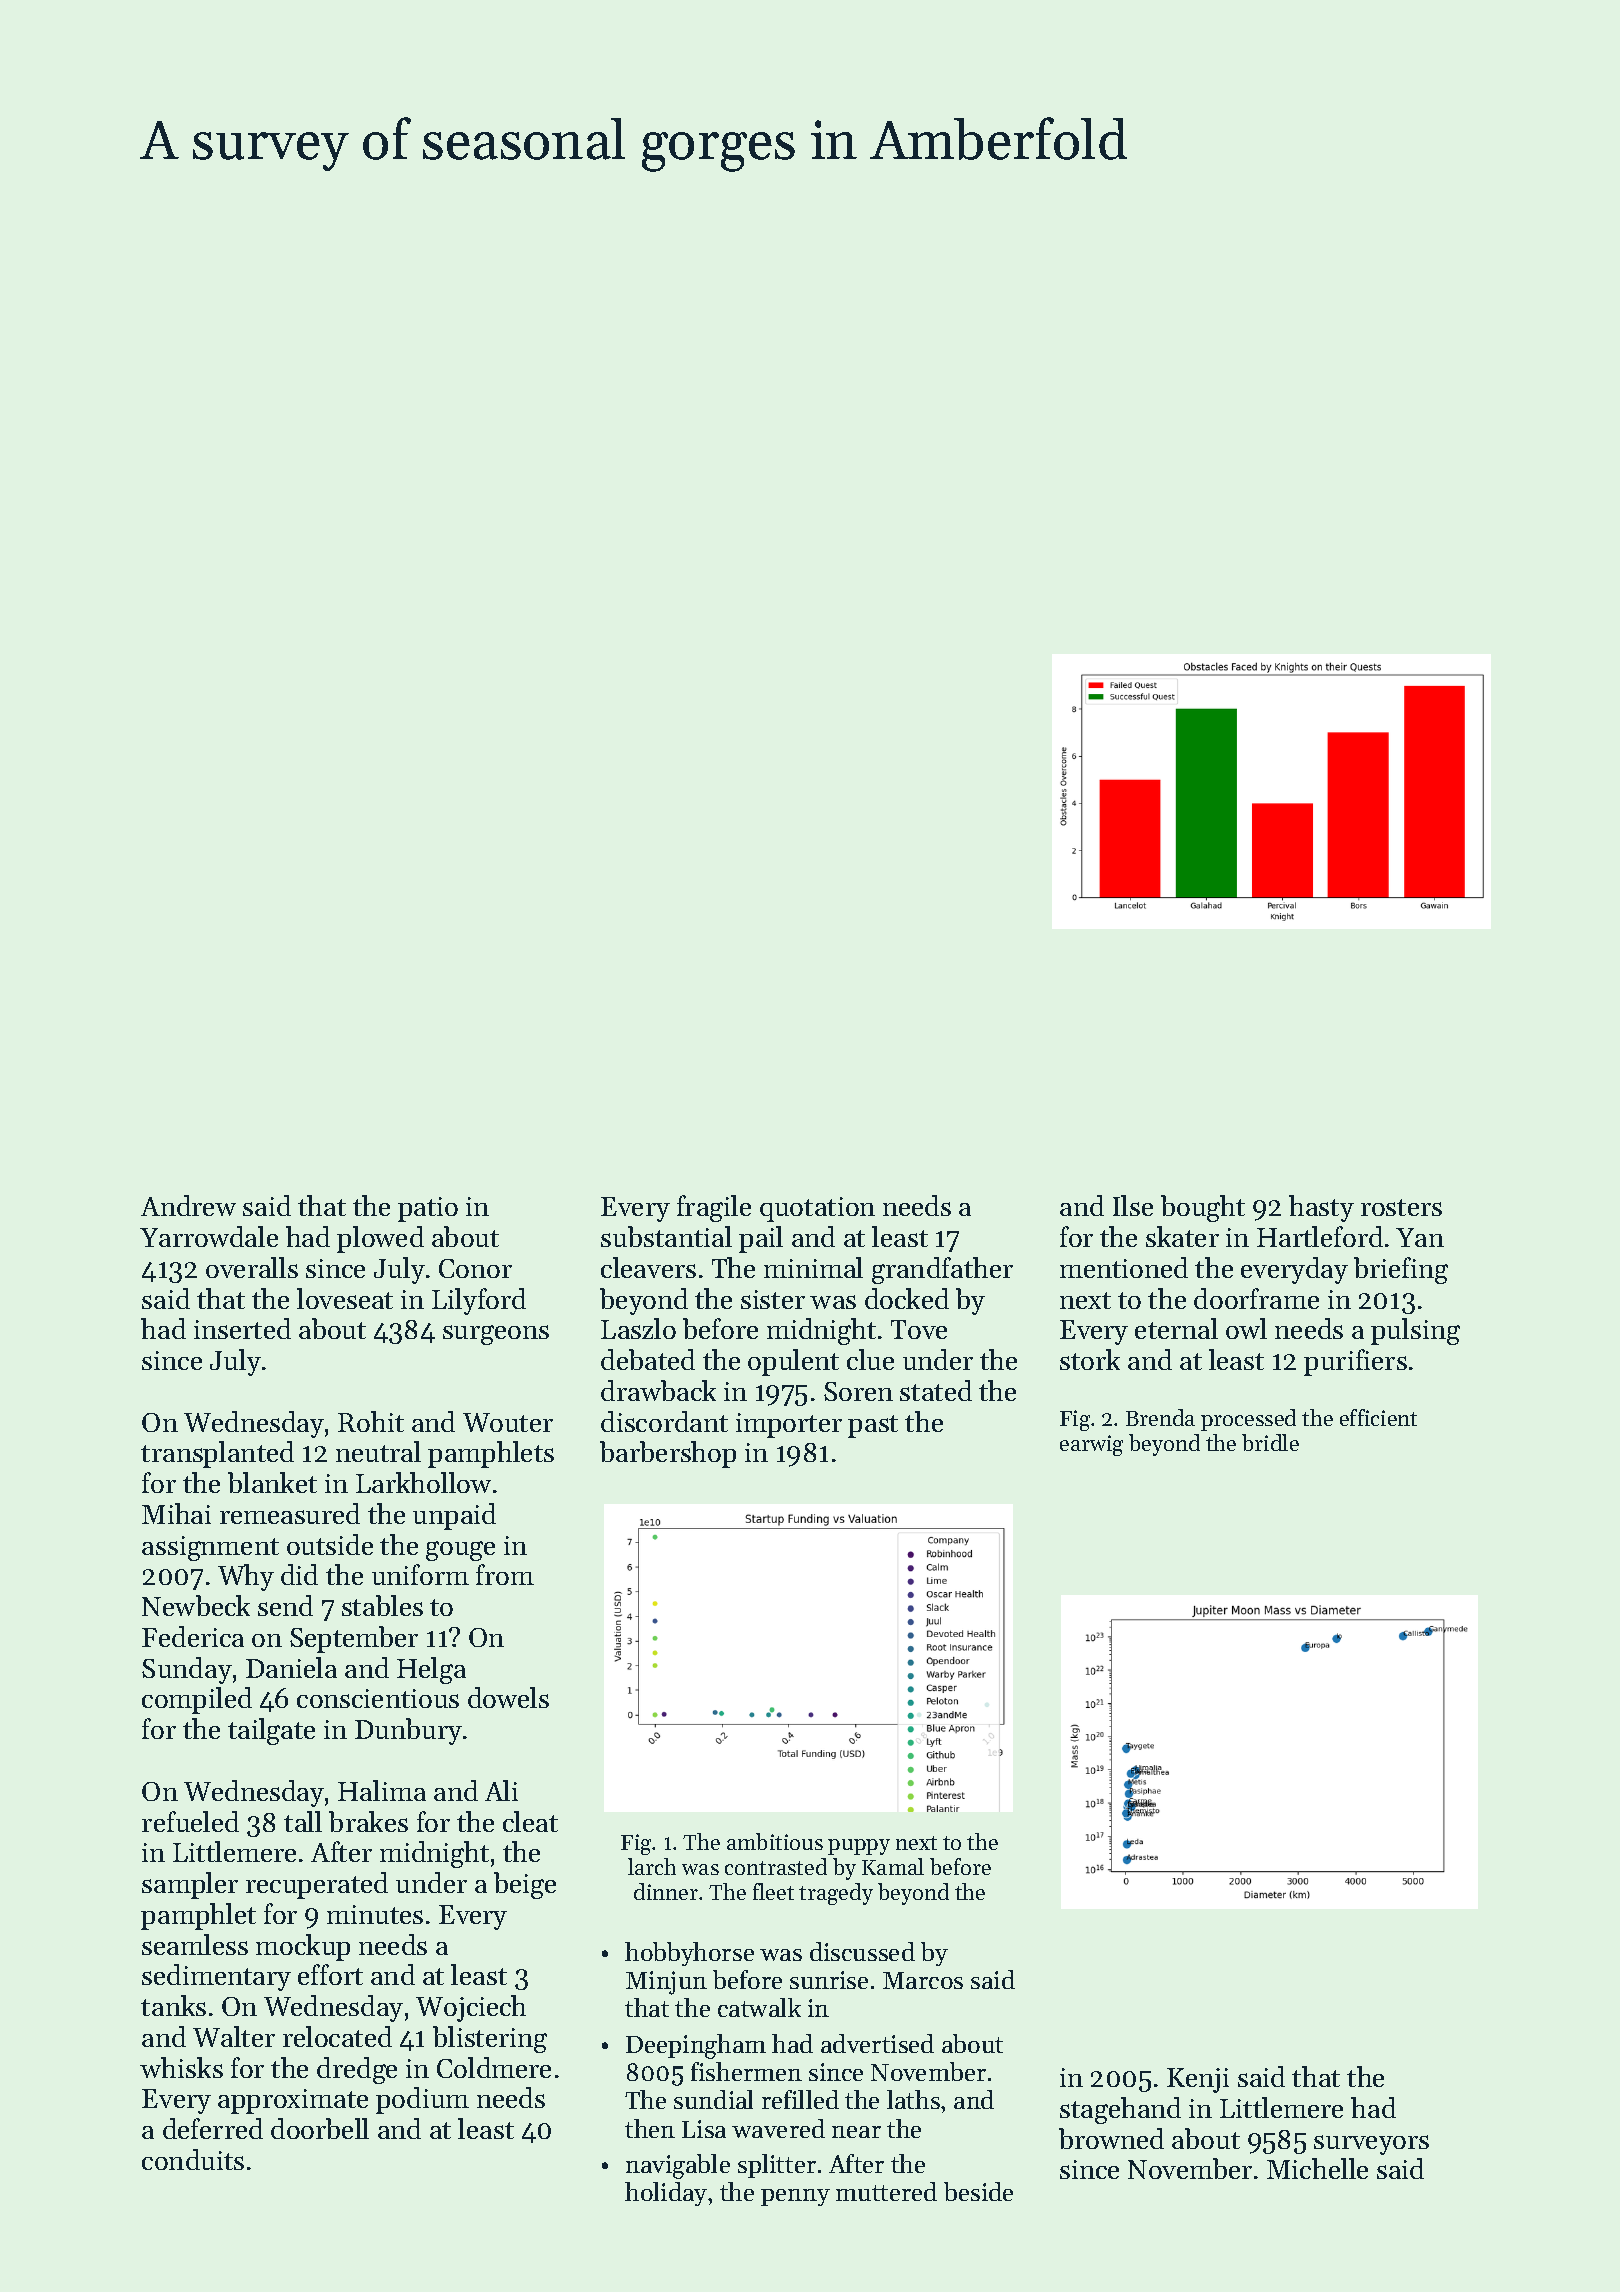 The image size is (1620, 2292). Describe the element at coordinates (181, 2067) in the screenshot. I see `whisks` at that location.
